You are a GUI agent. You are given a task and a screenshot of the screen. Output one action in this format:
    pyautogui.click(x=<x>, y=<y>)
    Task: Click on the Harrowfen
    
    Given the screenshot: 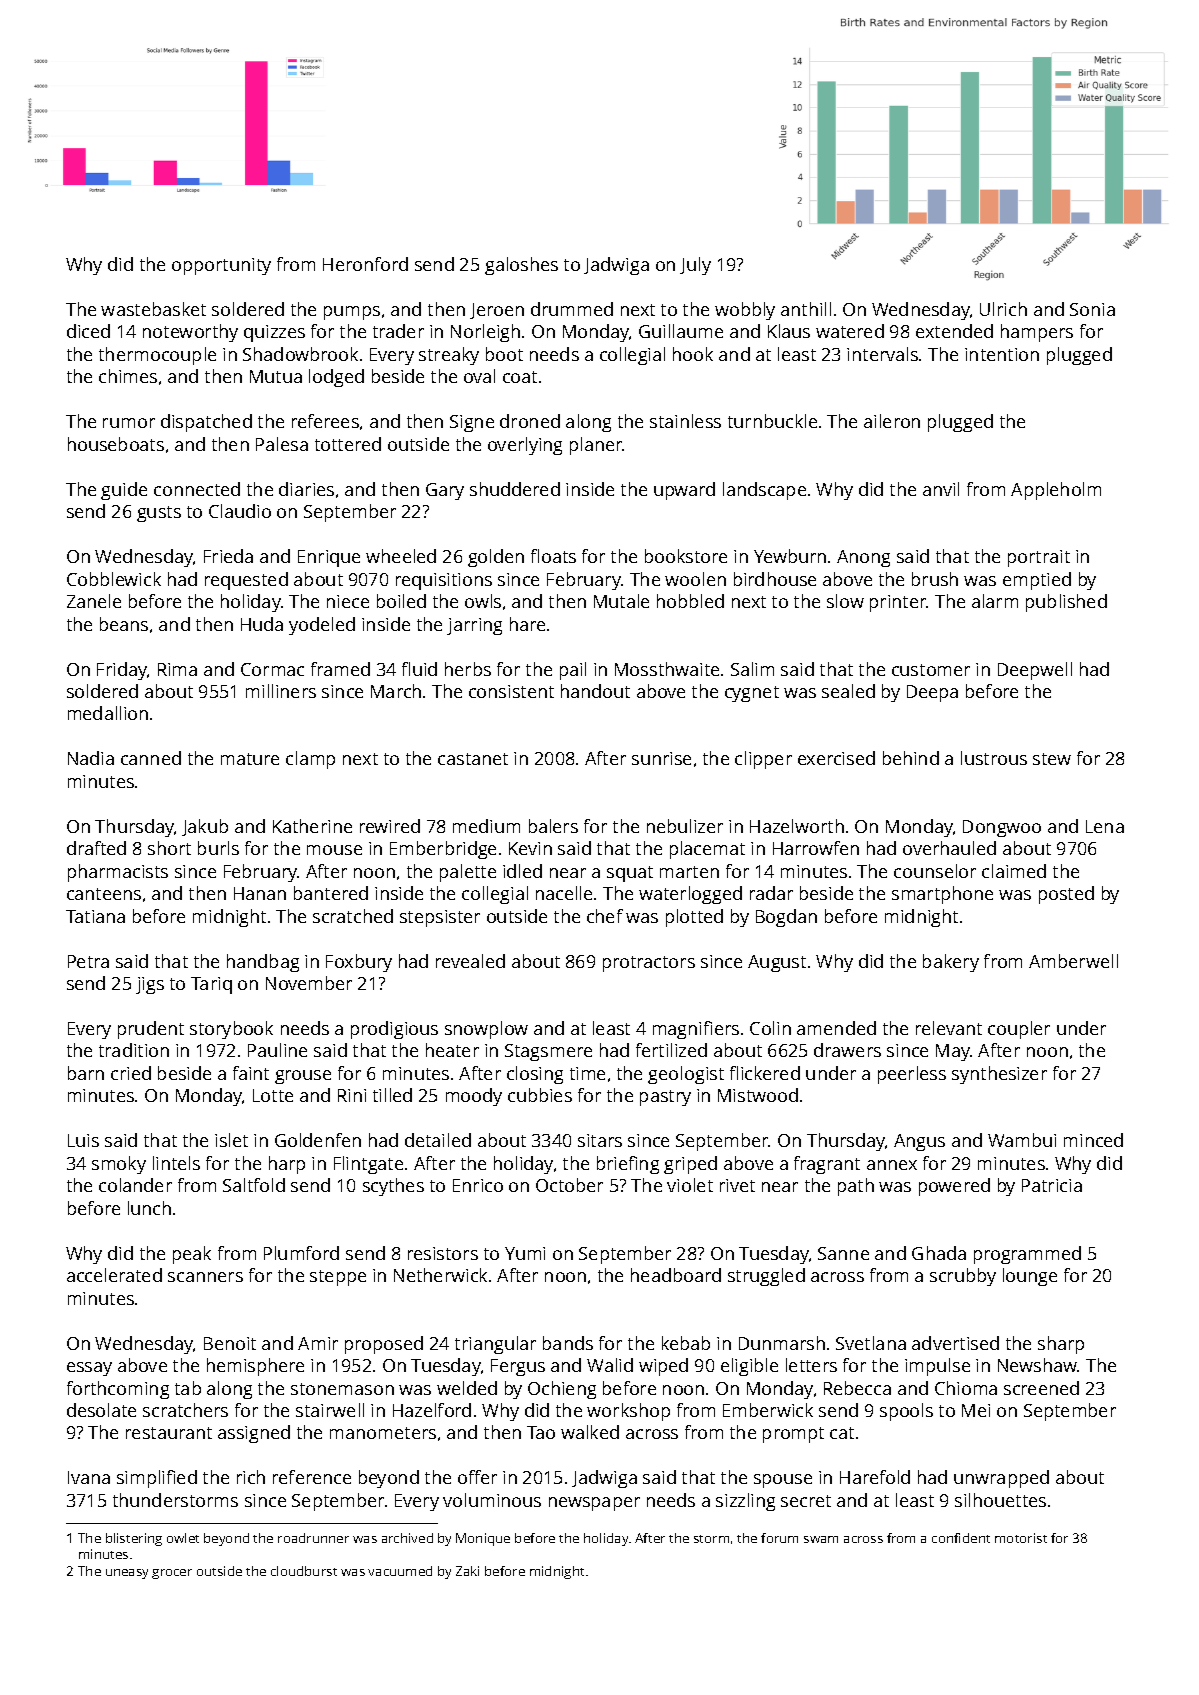 What is the action you would take?
    pyautogui.click(x=816, y=848)
